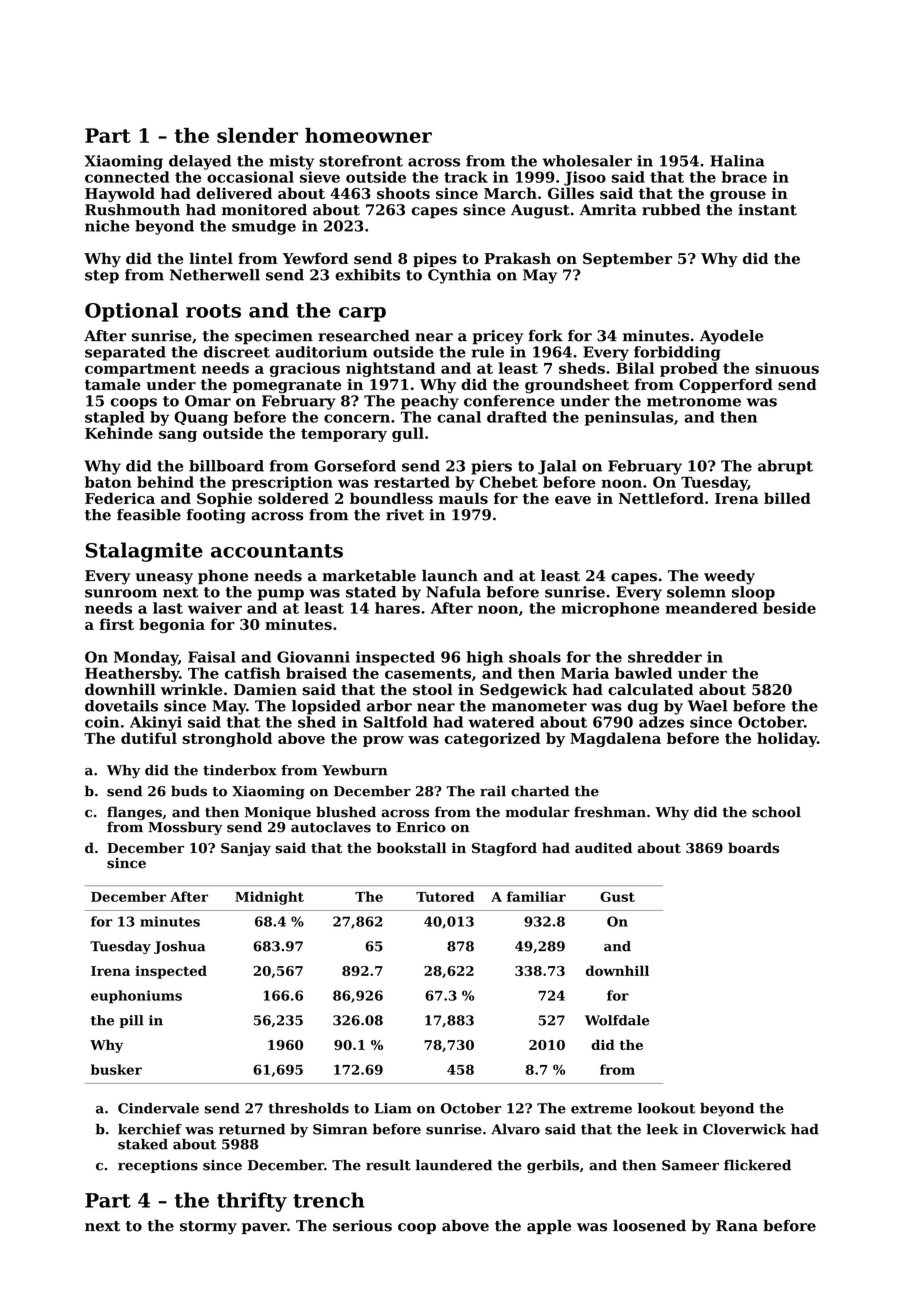  What do you see at coordinates (362, 1226) in the page?
I see `serious` at bounding box center [362, 1226].
